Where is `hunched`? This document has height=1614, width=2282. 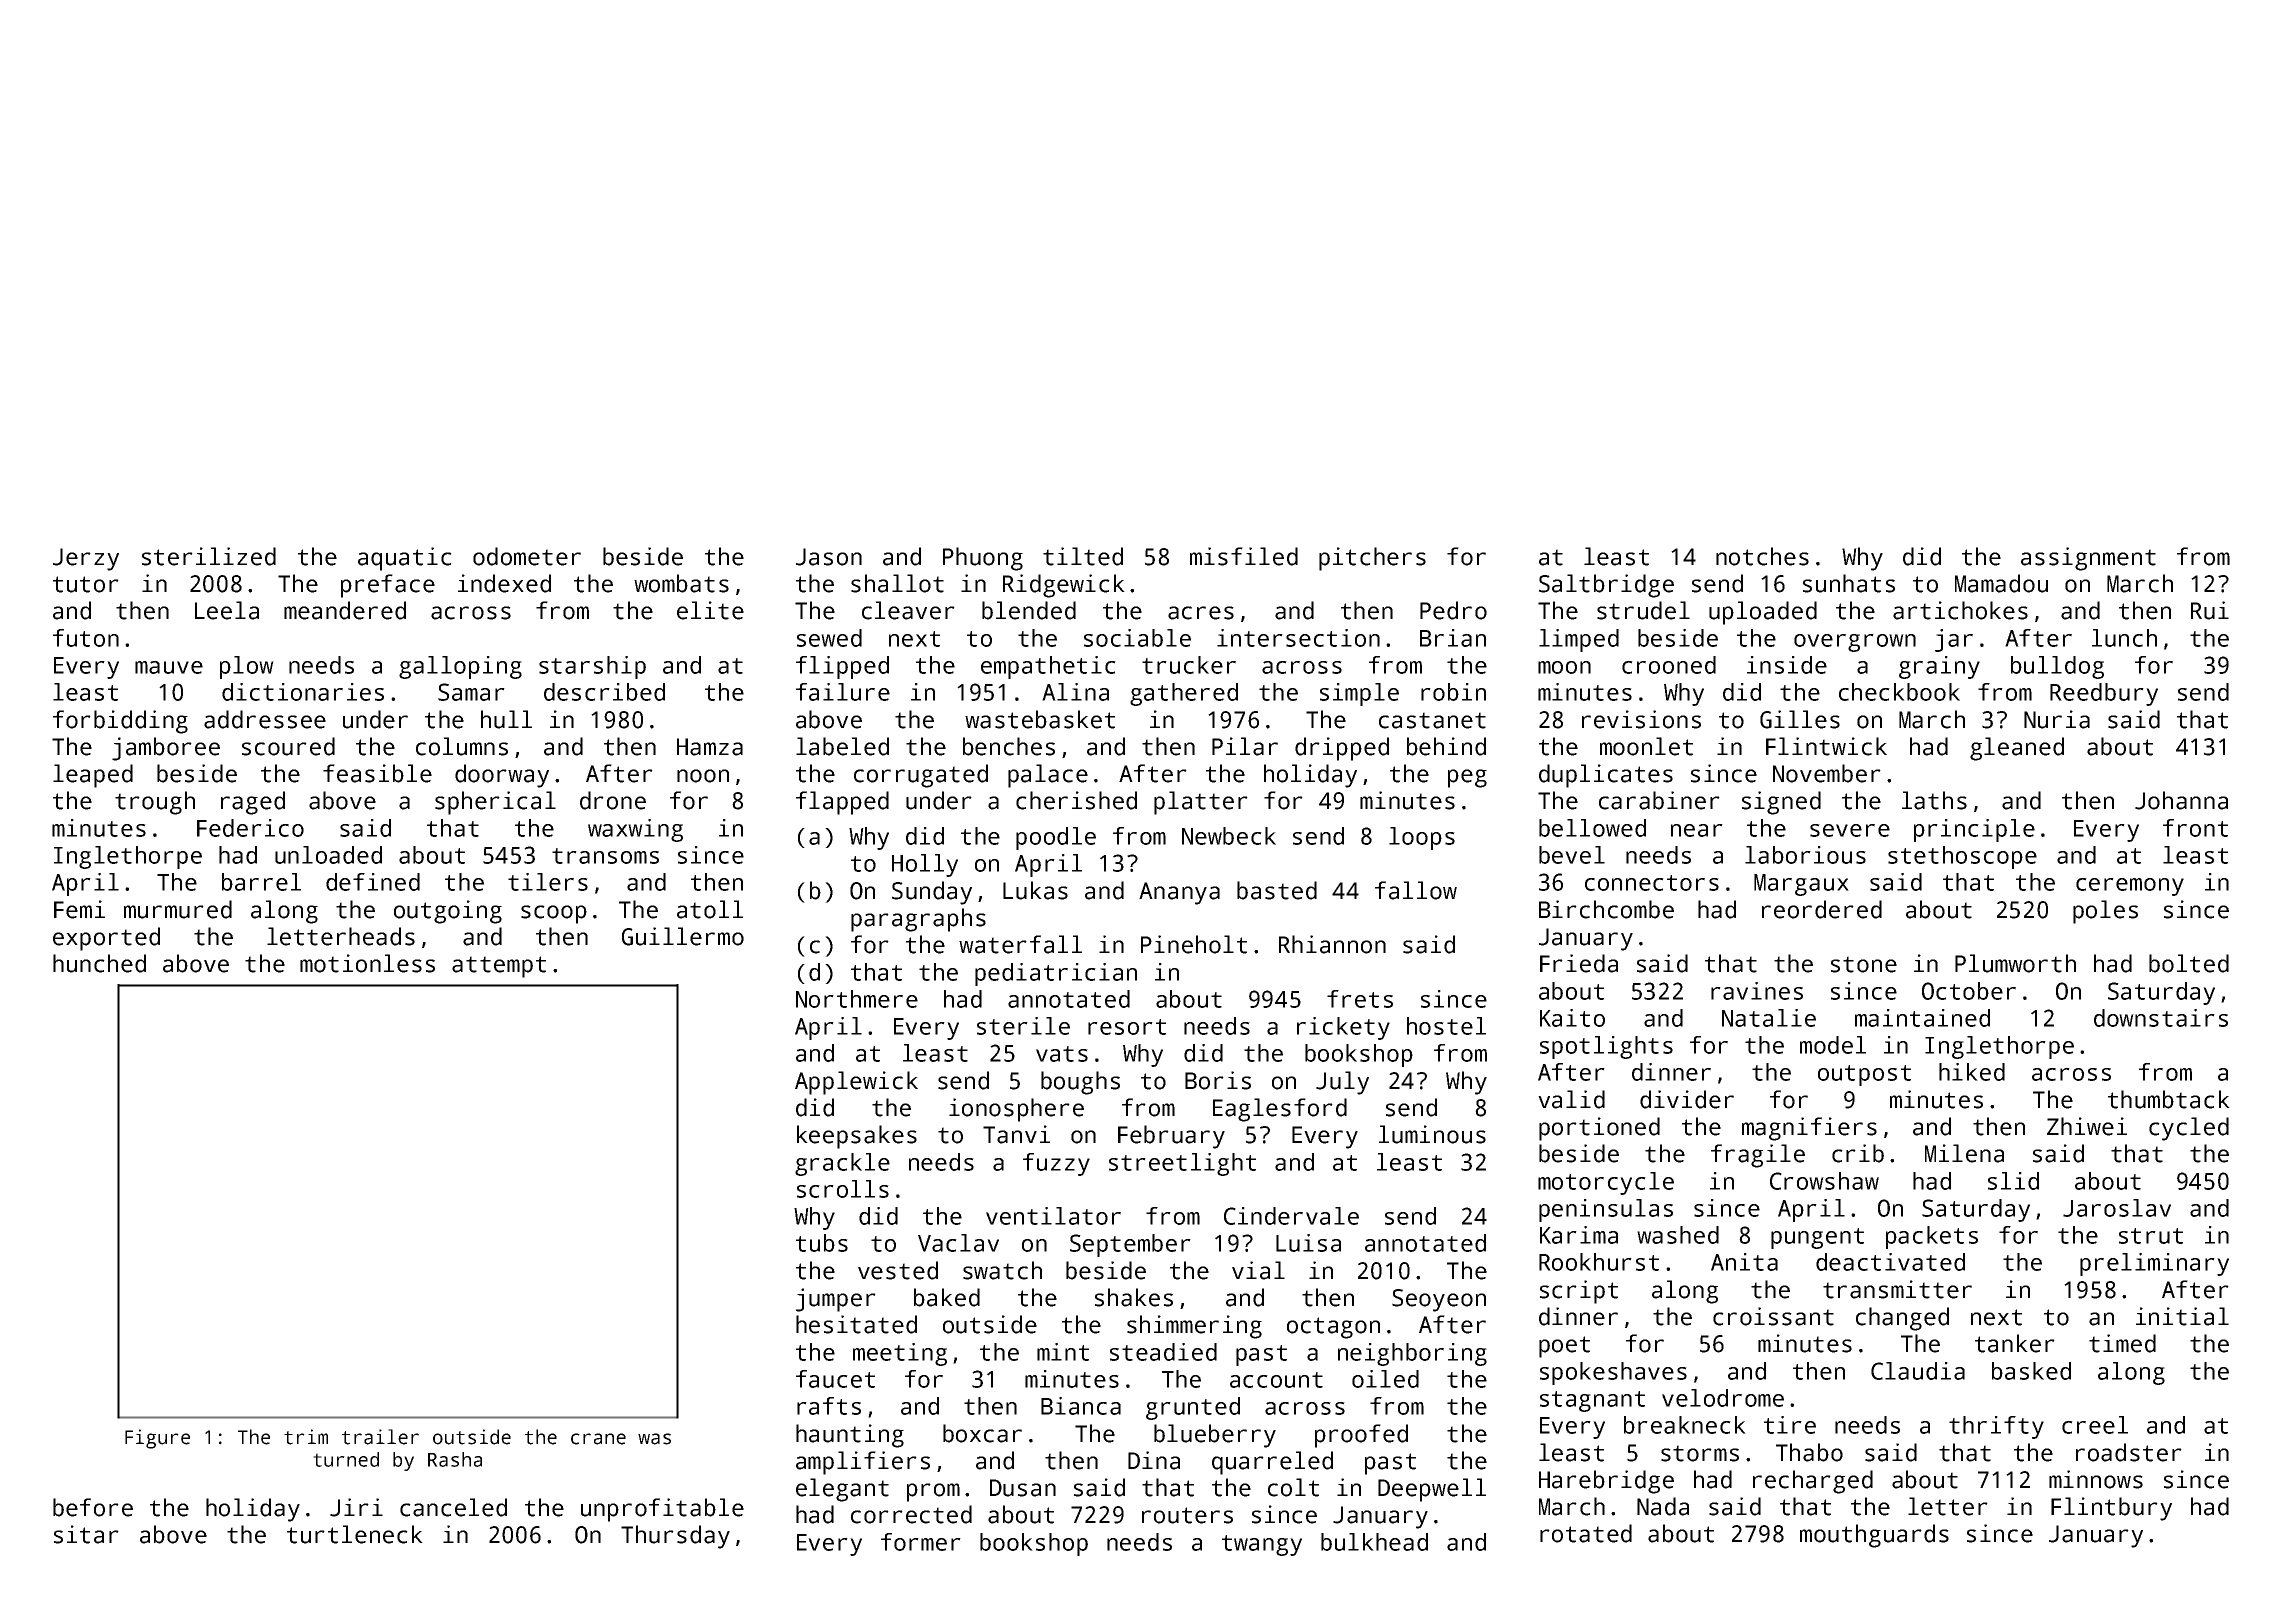 hunched is located at coordinates (99, 963).
